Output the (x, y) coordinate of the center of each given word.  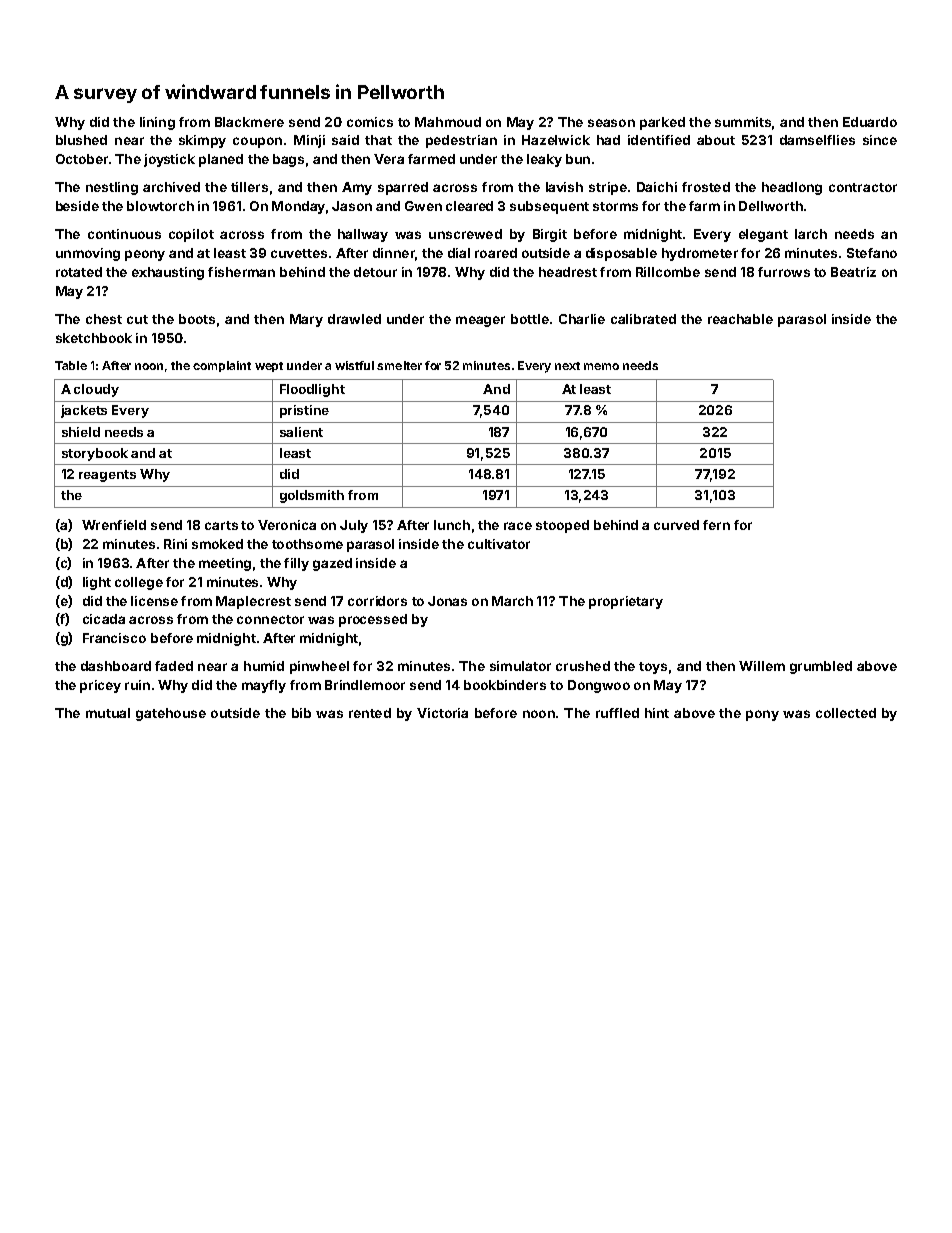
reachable (740, 319)
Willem (762, 666)
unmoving (88, 254)
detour (375, 272)
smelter (399, 365)
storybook (95, 454)
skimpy (202, 141)
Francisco (114, 638)
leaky (544, 160)
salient (301, 432)
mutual (108, 713)
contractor (863, 187)
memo (601, 366)
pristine (304, 411)
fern (716, 525)
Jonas (447, 601)
